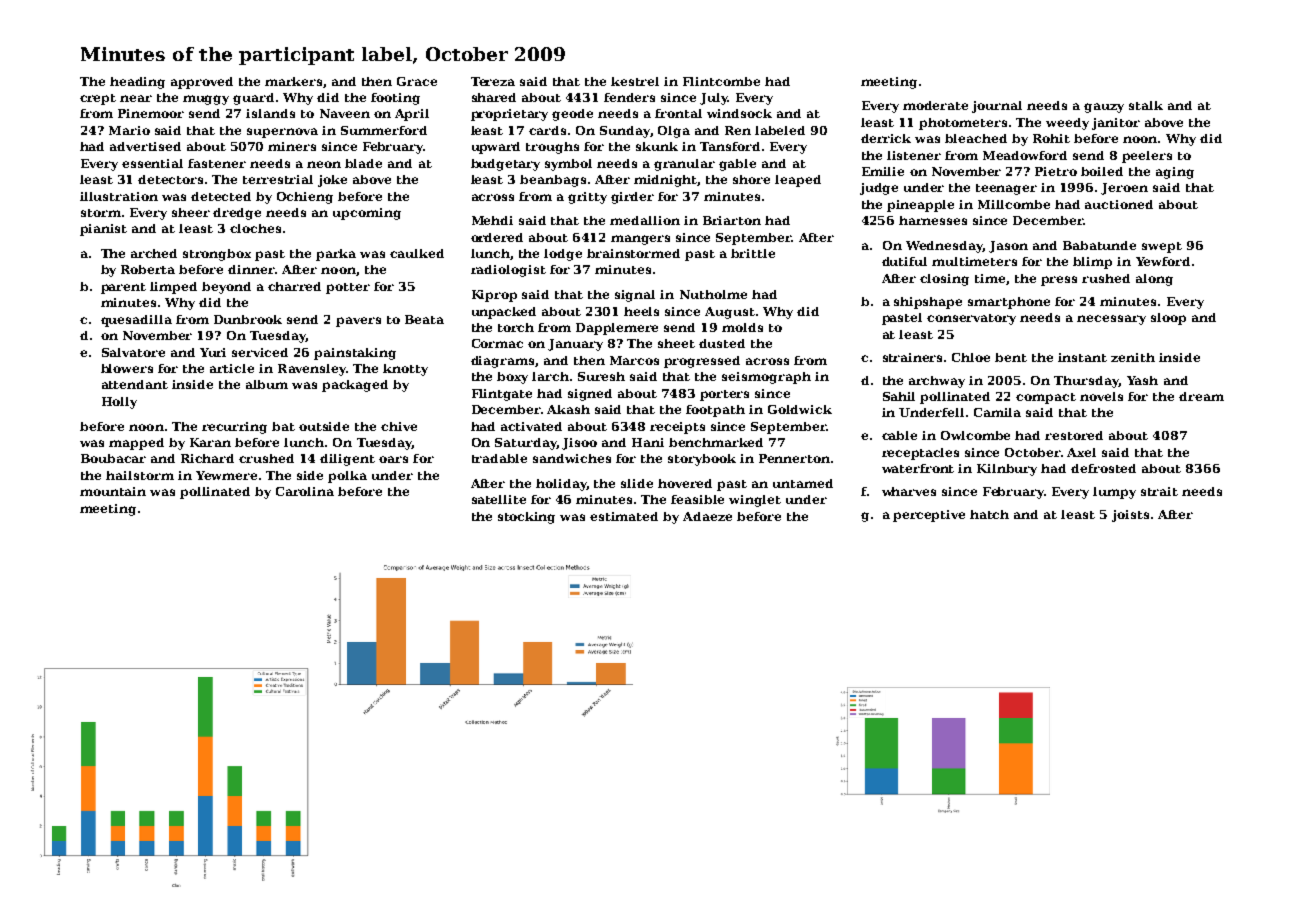 This page has height=924, width=1308. Describe the element at coordinates (305, 198) in the page. I see `Ochieng` at that location.
